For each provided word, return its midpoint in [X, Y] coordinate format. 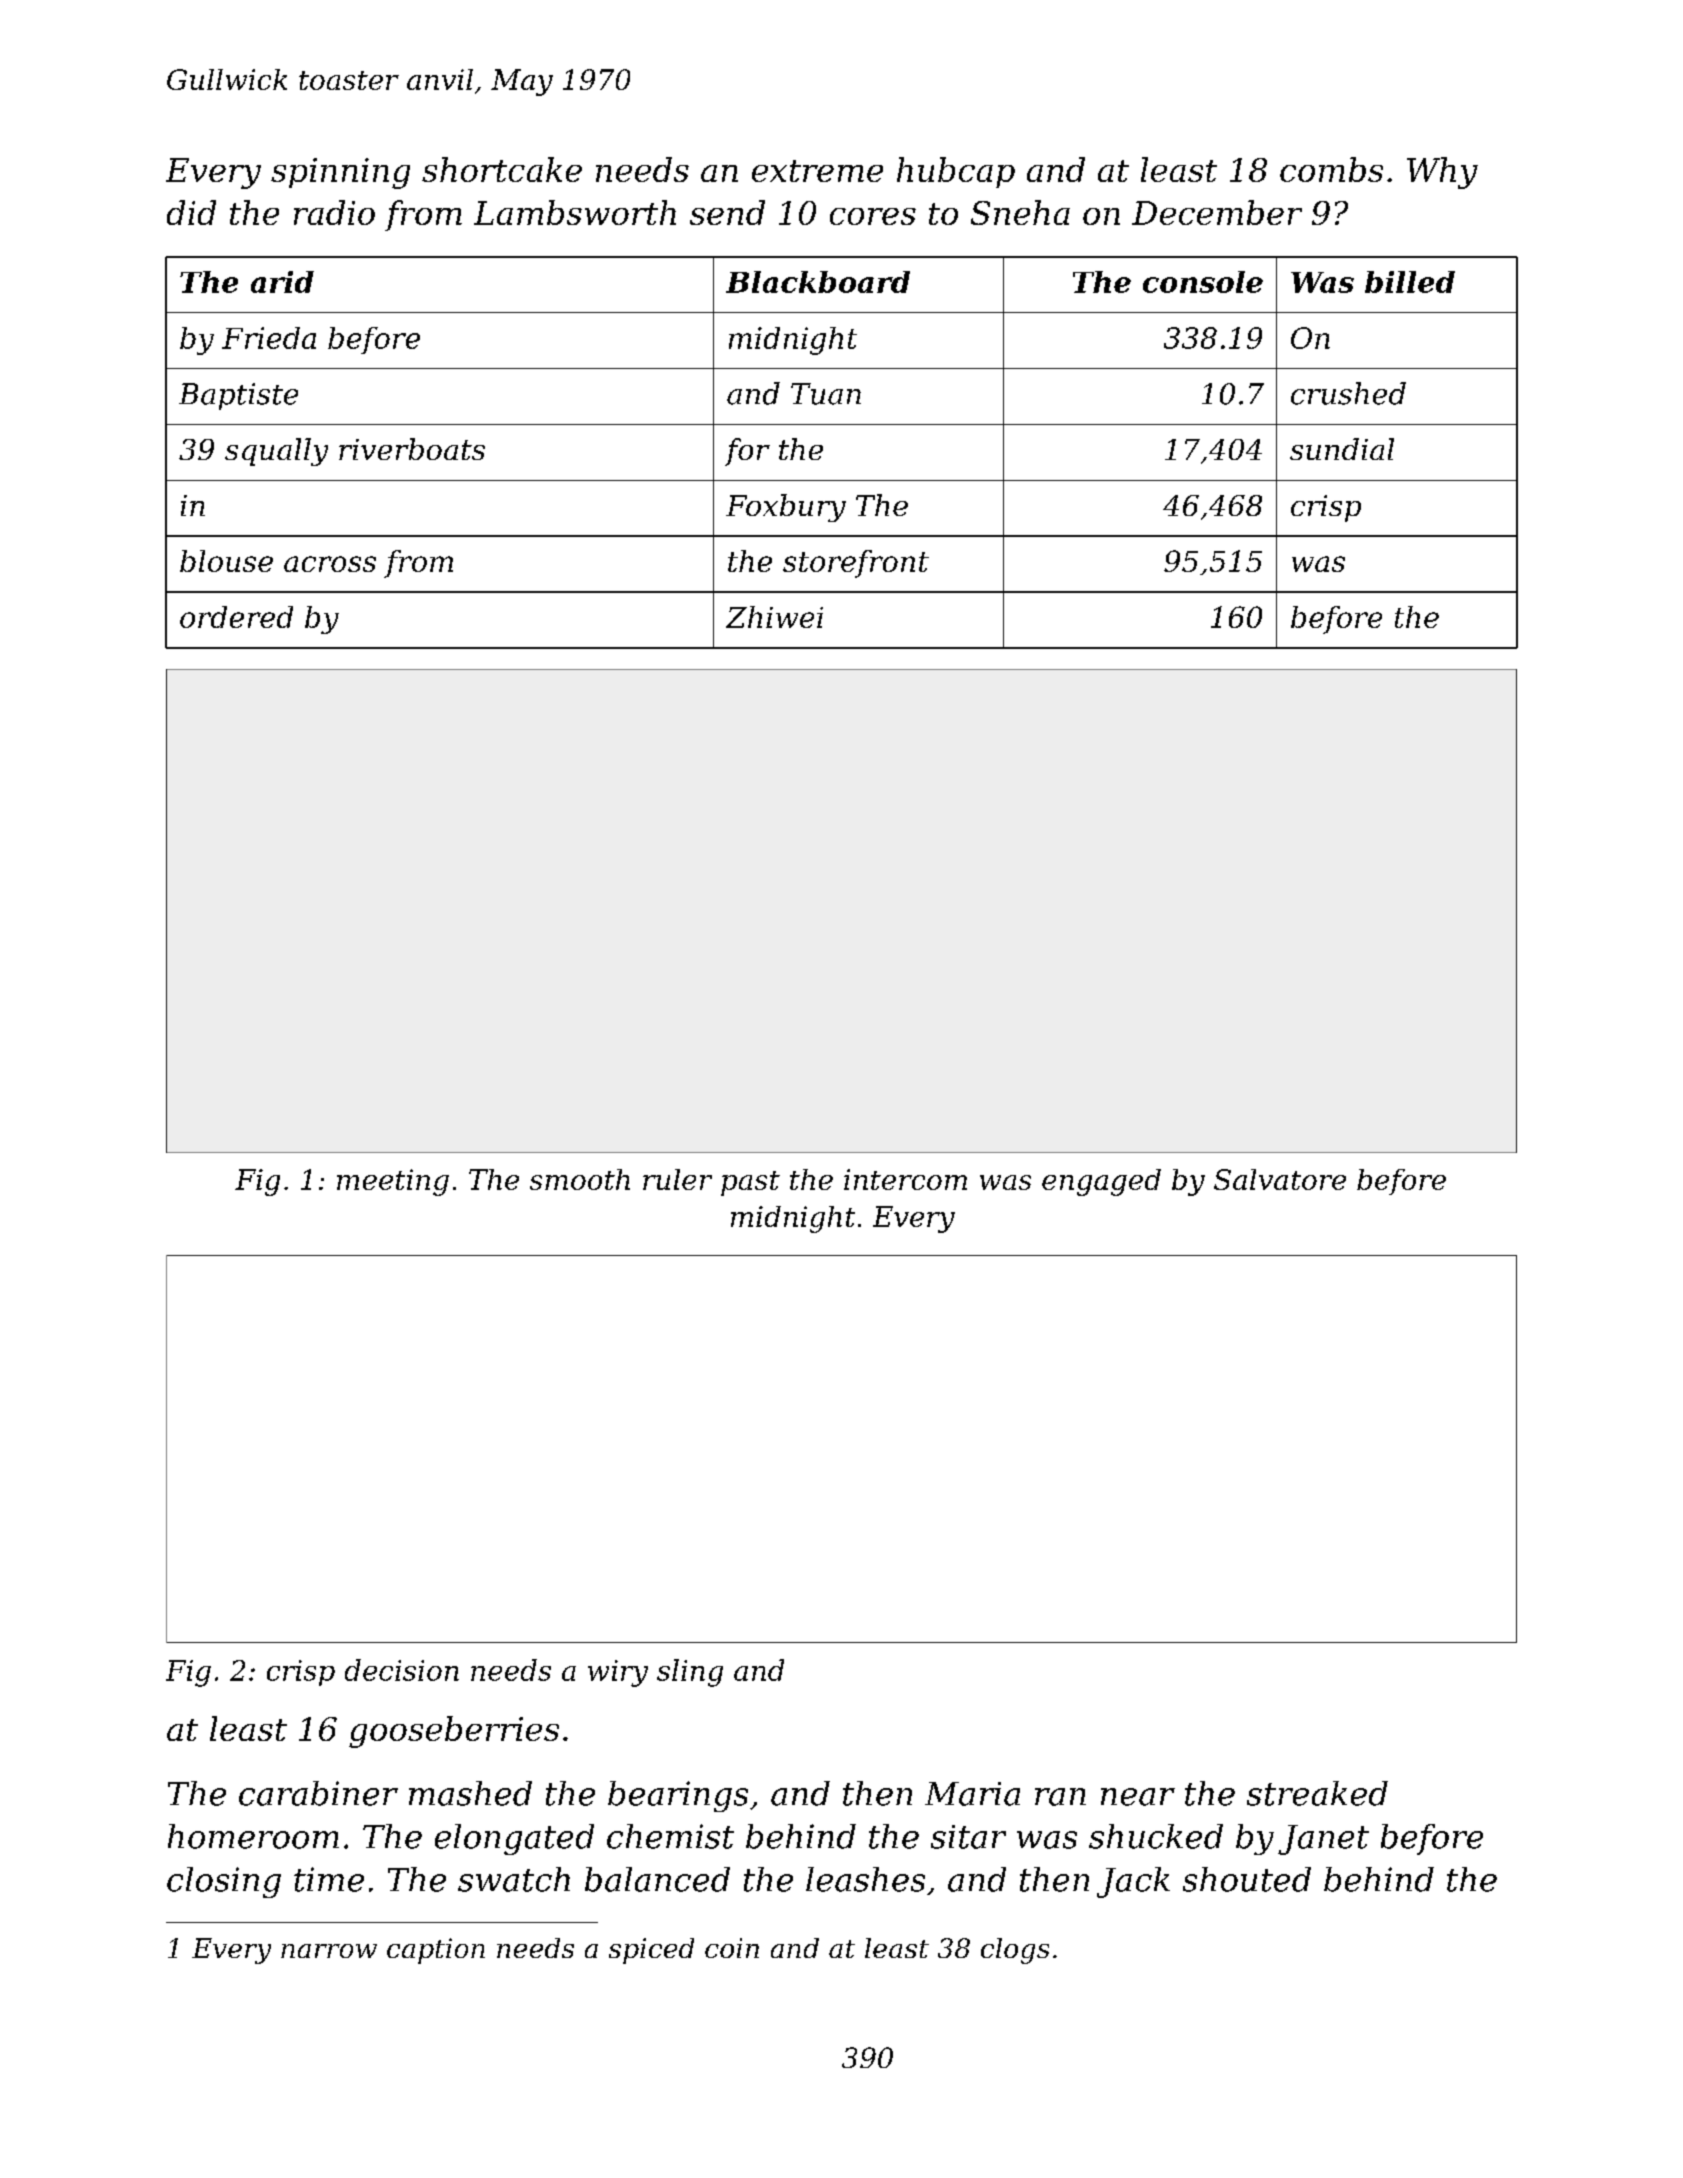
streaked [1317, 1793]
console [1203, 282]
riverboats [412, 449]
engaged [1101, 1182]
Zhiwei [774, 617]
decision [402, 1670]
